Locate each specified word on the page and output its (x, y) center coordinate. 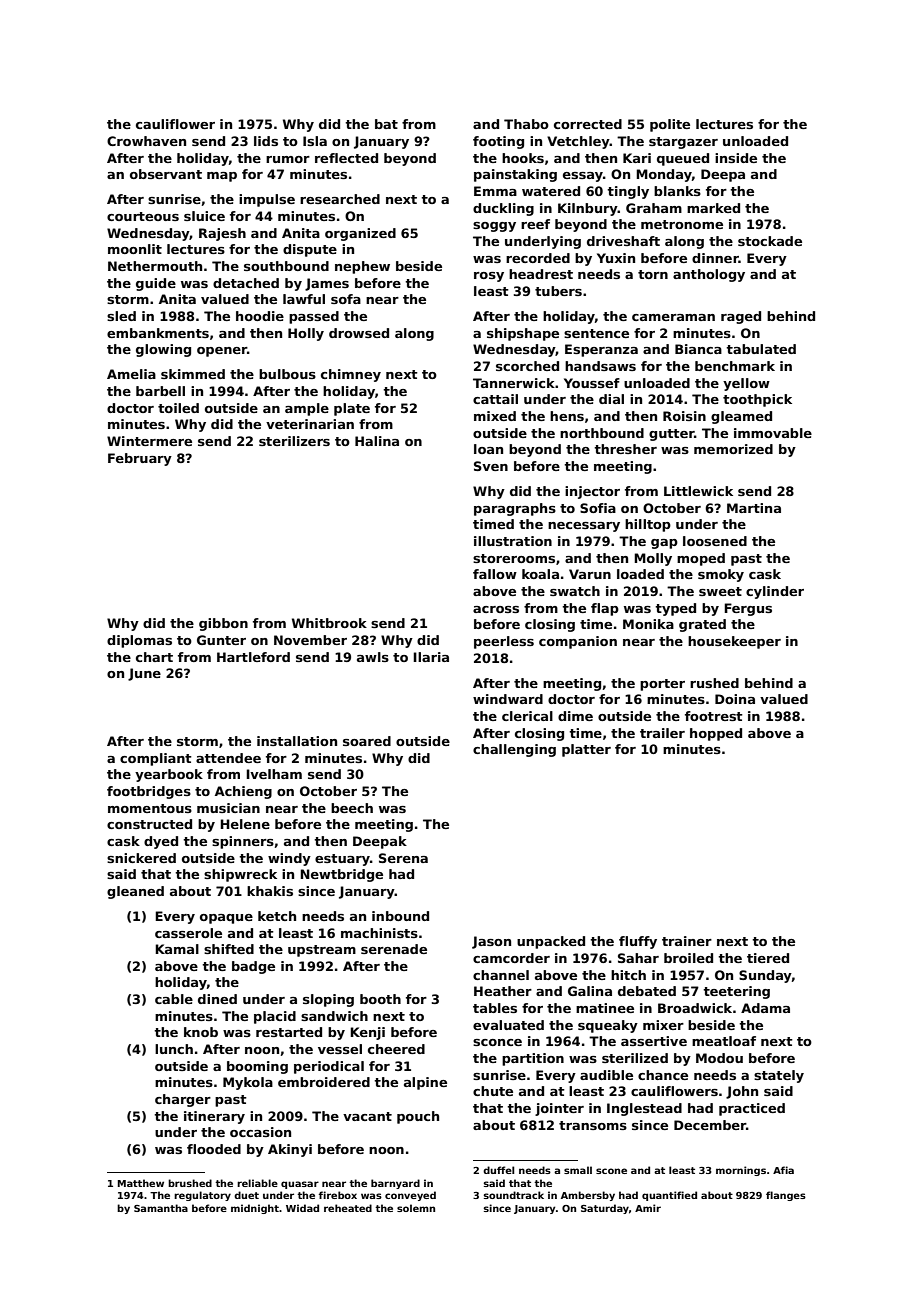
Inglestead (644, 1109)
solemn (416, 1208)
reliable (257, 1183)
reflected (346, 158)
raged (741, 317)
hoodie (260, 316)
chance (663, 1075)
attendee (228, 758)
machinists (379, 933)
